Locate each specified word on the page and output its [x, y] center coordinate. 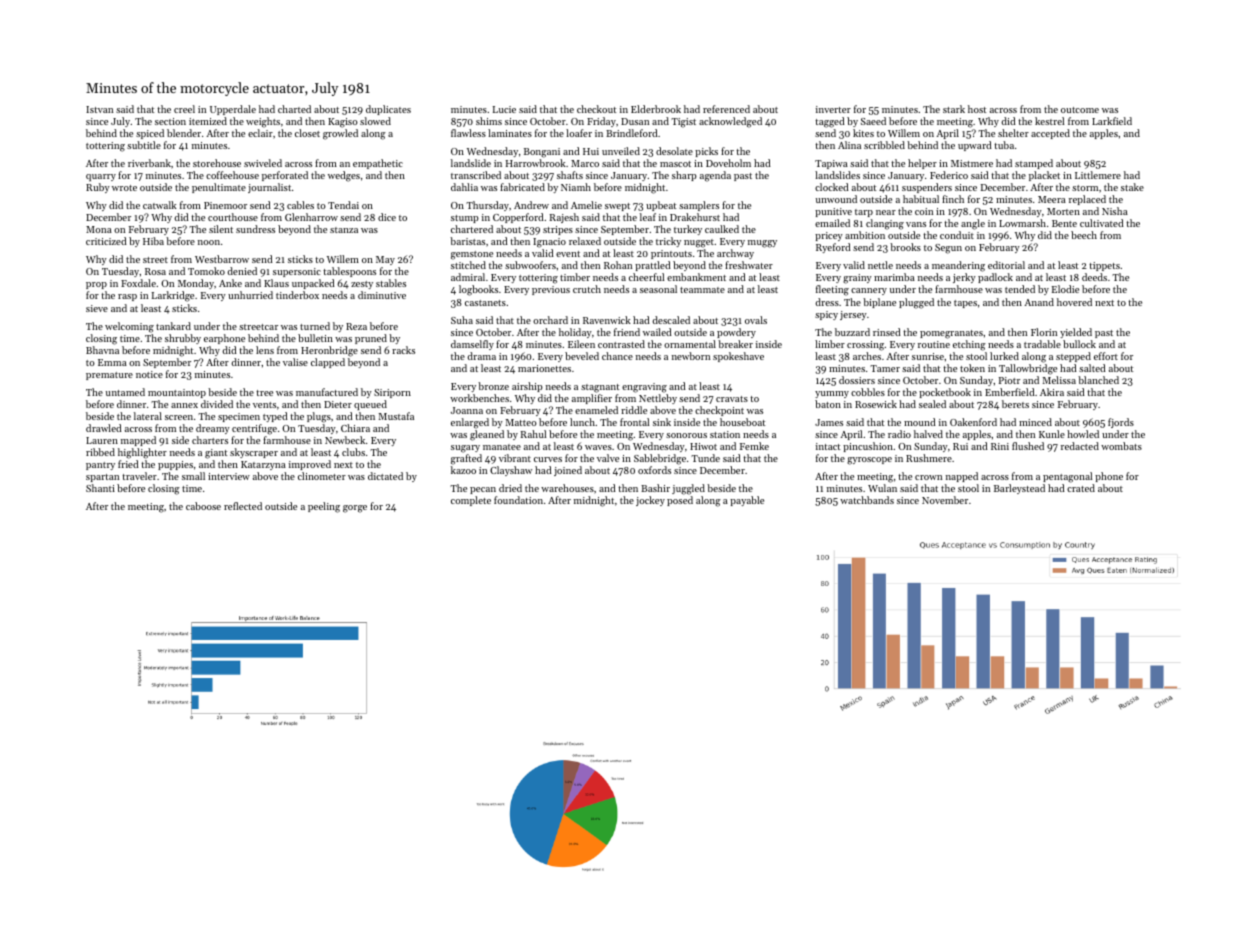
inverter [833, 109]
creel [184, 109]
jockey [650, 501]
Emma [112, 362]
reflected [243, 506]
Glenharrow [311, 217]
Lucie [504, 109]
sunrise [928, 356]
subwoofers [530, 265]
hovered [1074, 302]
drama [481, 356]
